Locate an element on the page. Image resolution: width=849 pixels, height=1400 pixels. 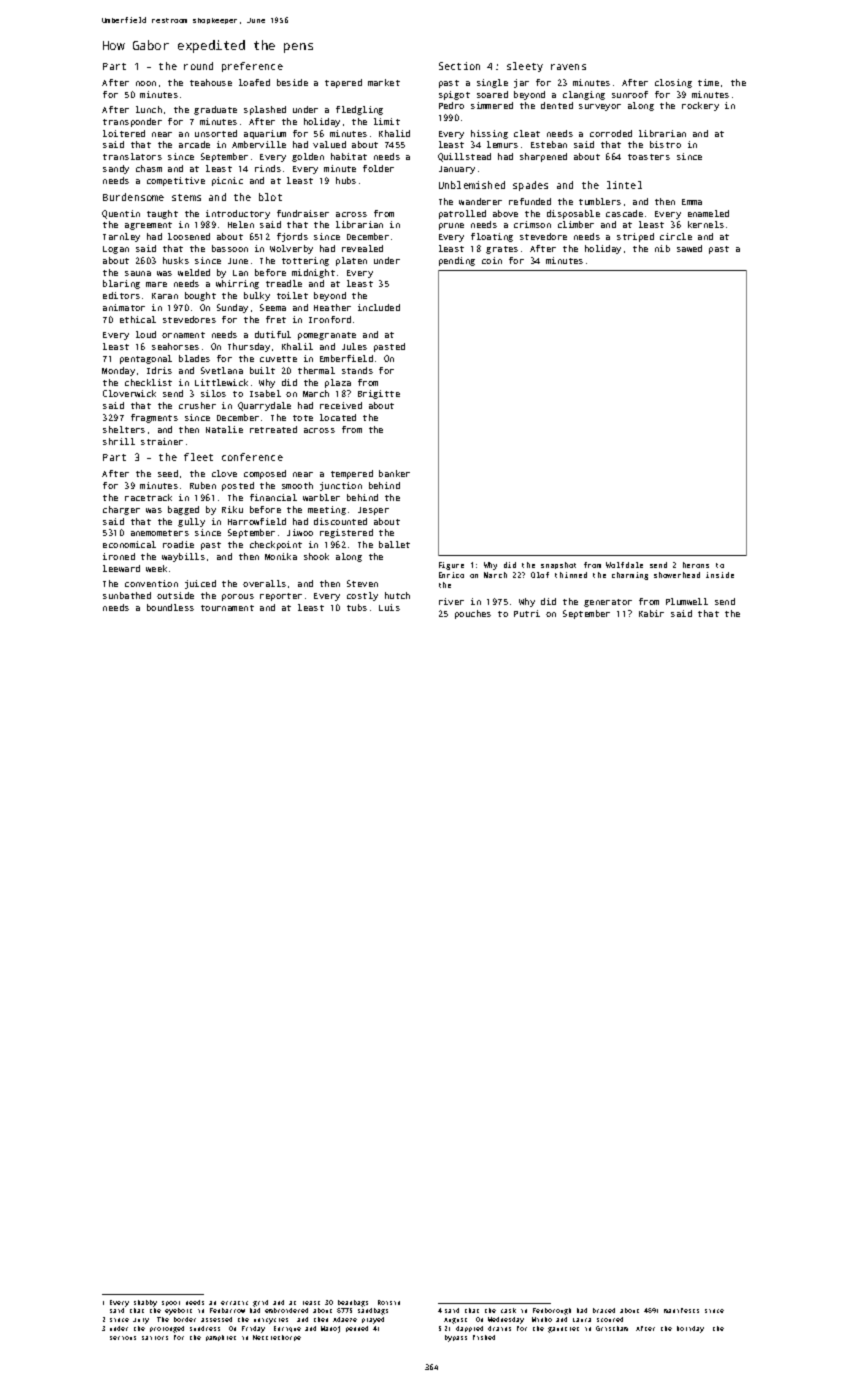
fished is located at coordinates (484, 1337).
